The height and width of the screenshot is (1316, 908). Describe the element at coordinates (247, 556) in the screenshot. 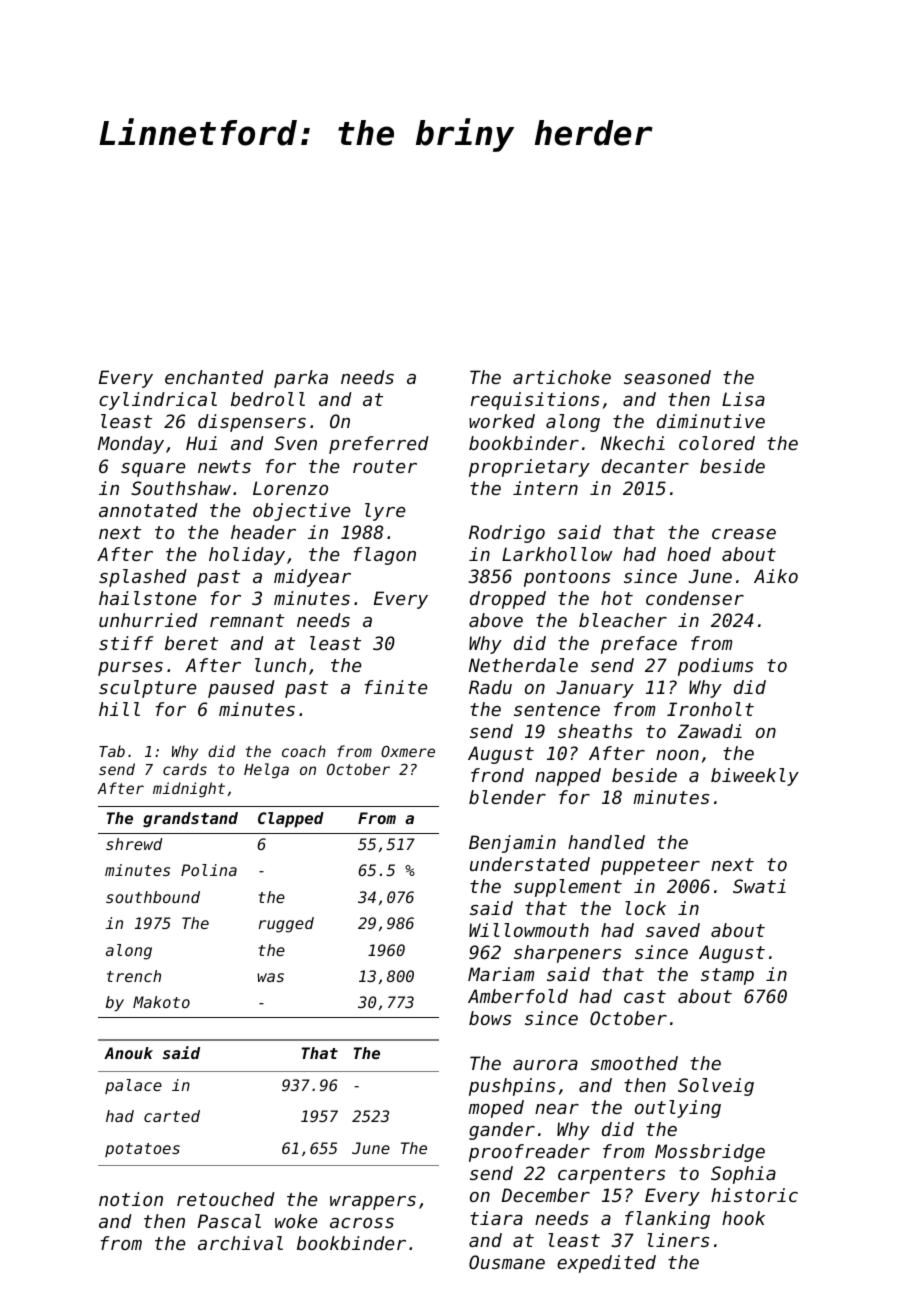

I see `holiday` at that location.
